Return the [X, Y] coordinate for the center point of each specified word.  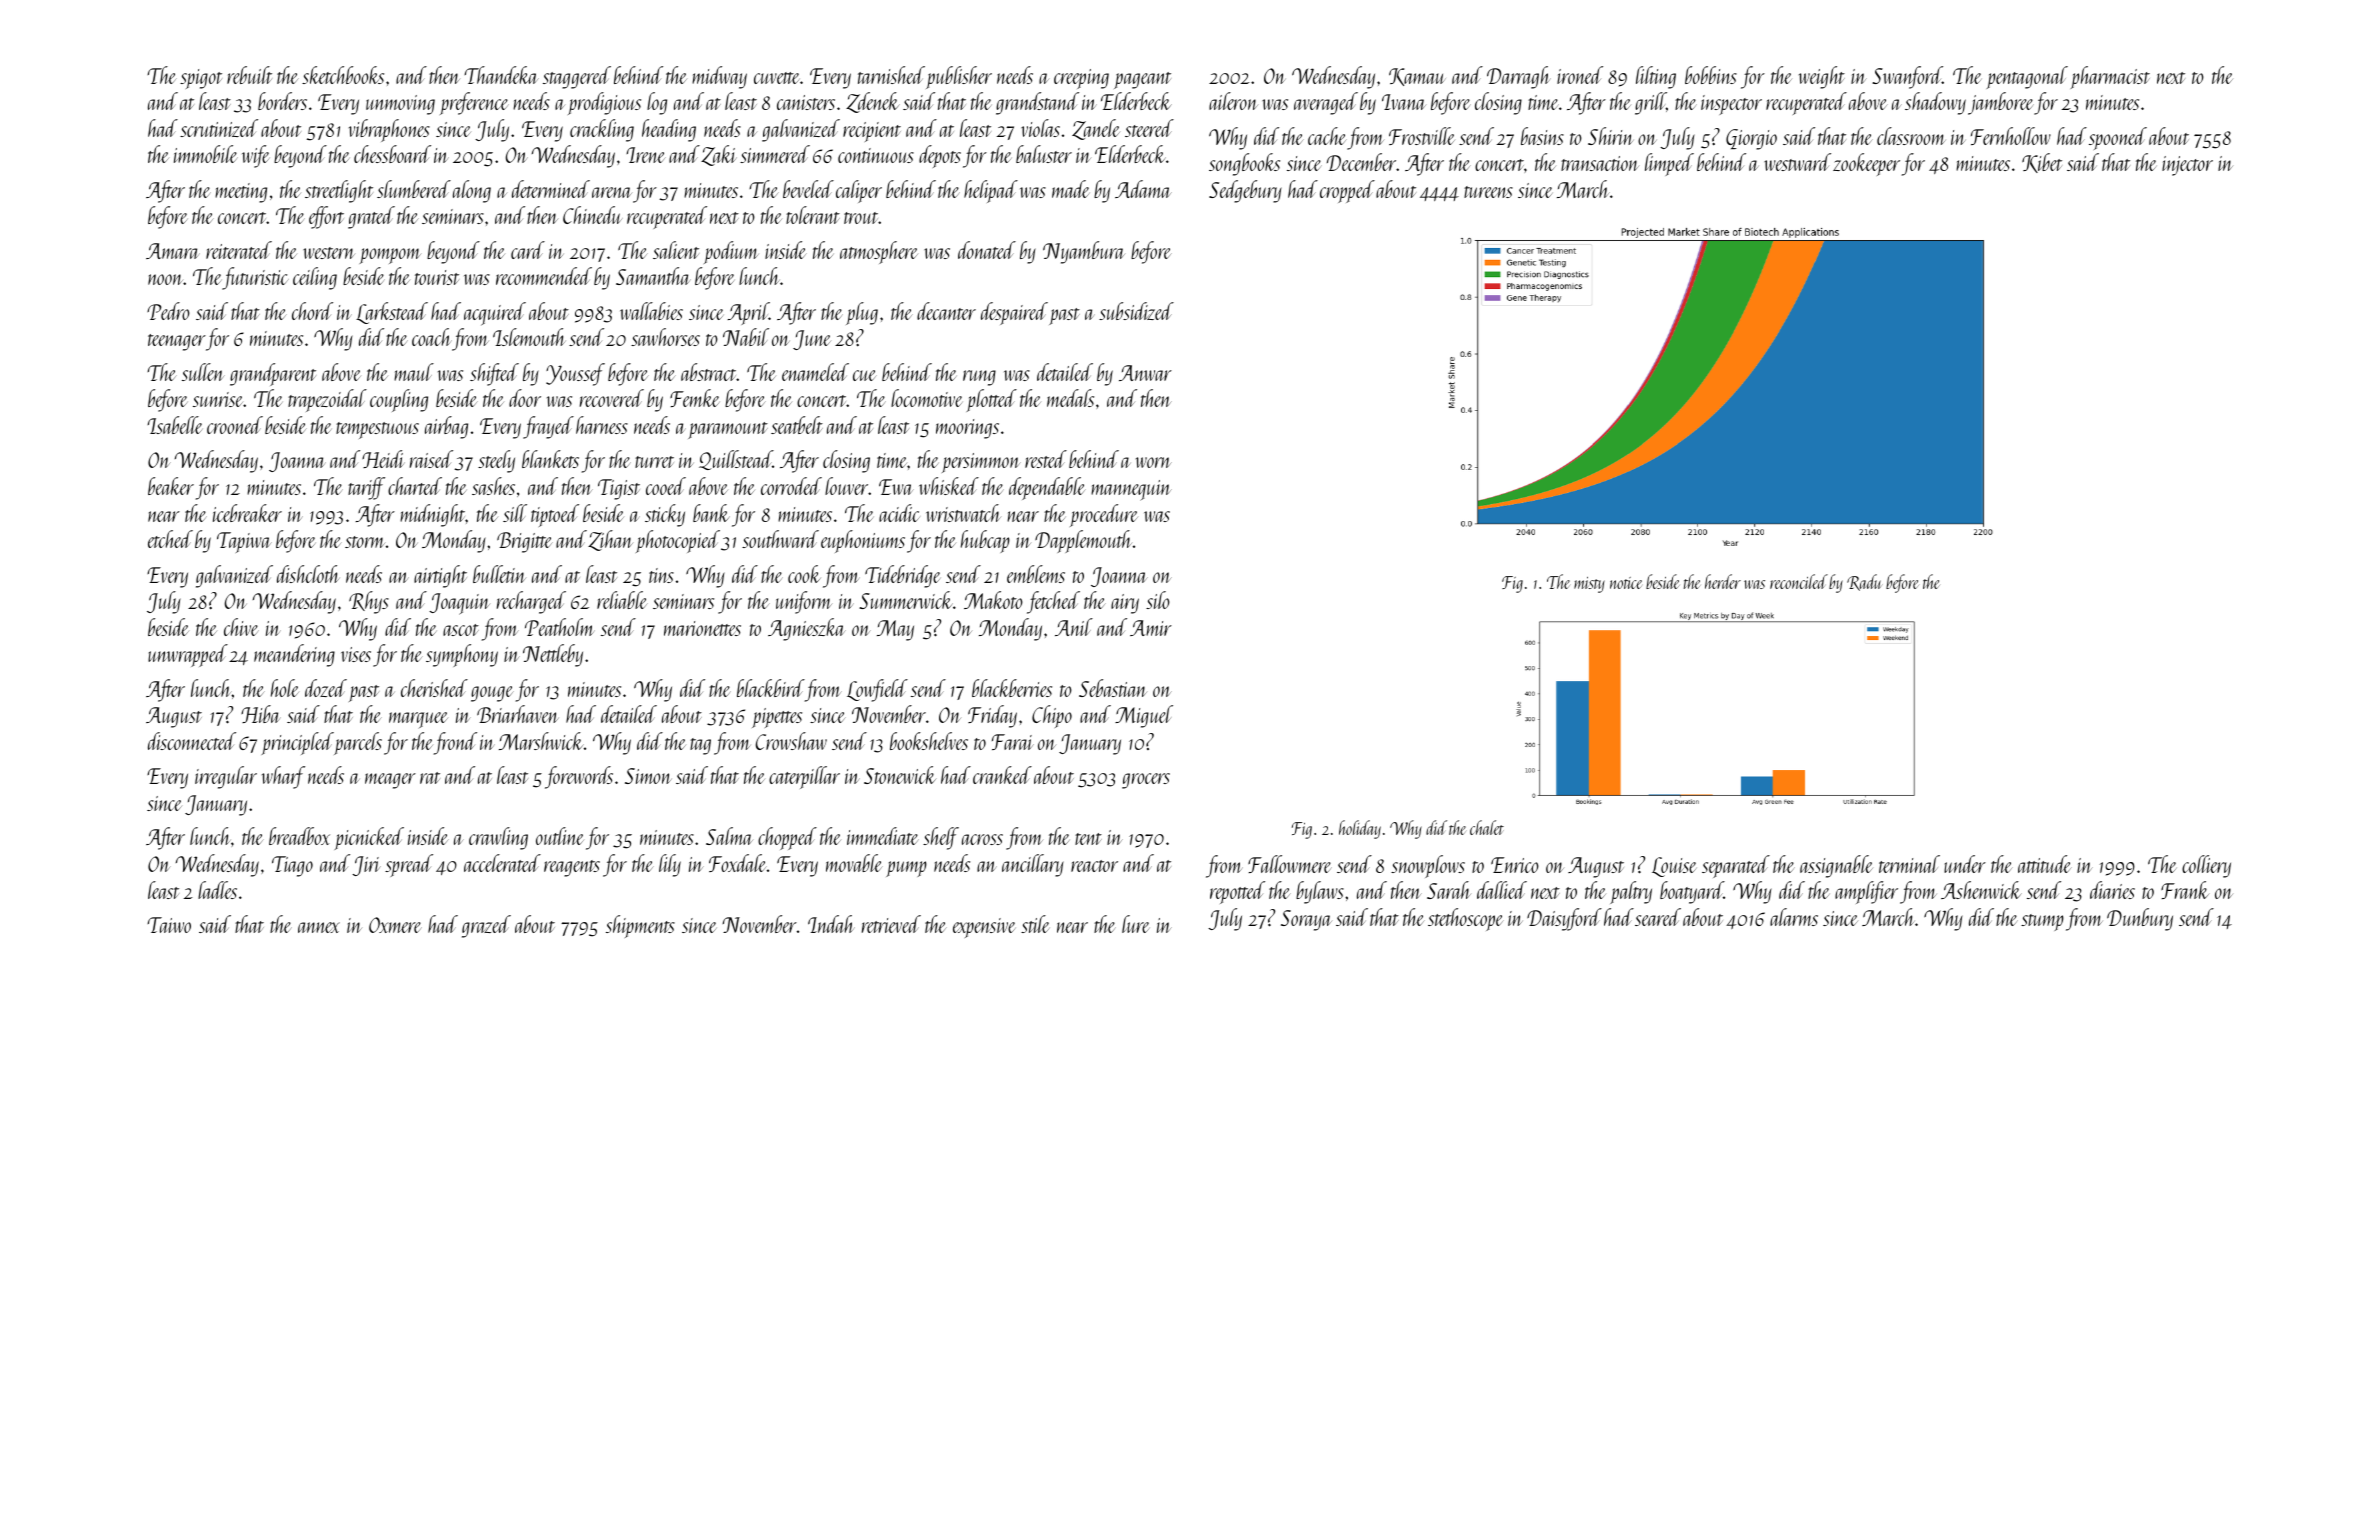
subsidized [1136, 311]
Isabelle [175, 425]
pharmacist [2110, 77]
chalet [1487, 827]
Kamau [1417, 77]
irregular [226, 777]
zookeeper [1866, 164]
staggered [577, 77]
